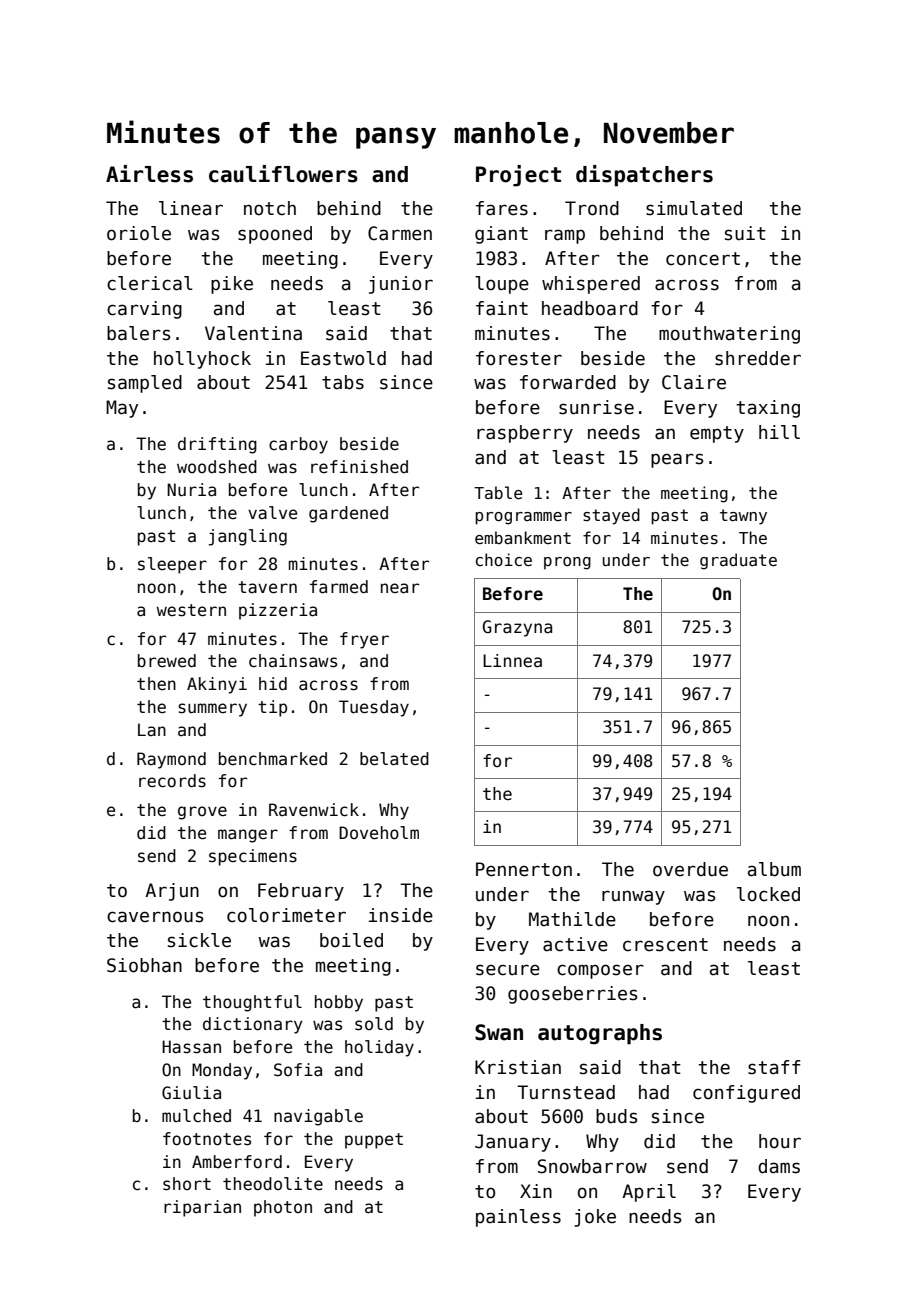  What do you see at coordinates (379, 833) in the document?
I see `Doveholm` at bounding box center [379, 833].
